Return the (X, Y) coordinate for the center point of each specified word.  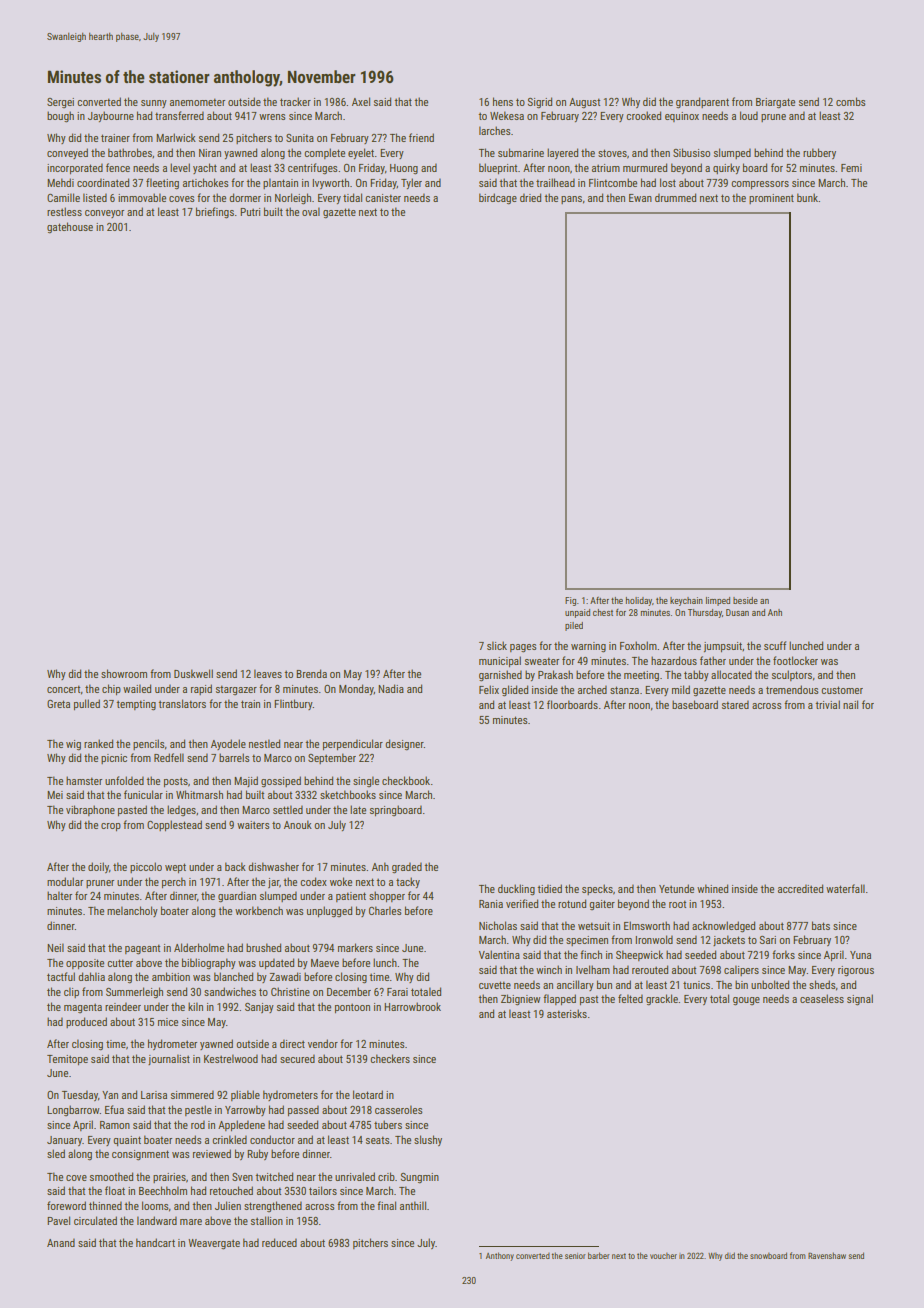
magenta (83, 1008)
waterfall (845, 888)
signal (860, 1000)
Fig (570, 601)
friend (421, 137)
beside (745, 600)
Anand (61, 1242)
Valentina (499, 954)
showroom (124, 673)
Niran (210, 153)
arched (592, 689)
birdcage (498, 199)
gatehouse (70, 228)
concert (63, 689)
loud (749, 115)
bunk (808, 197)
